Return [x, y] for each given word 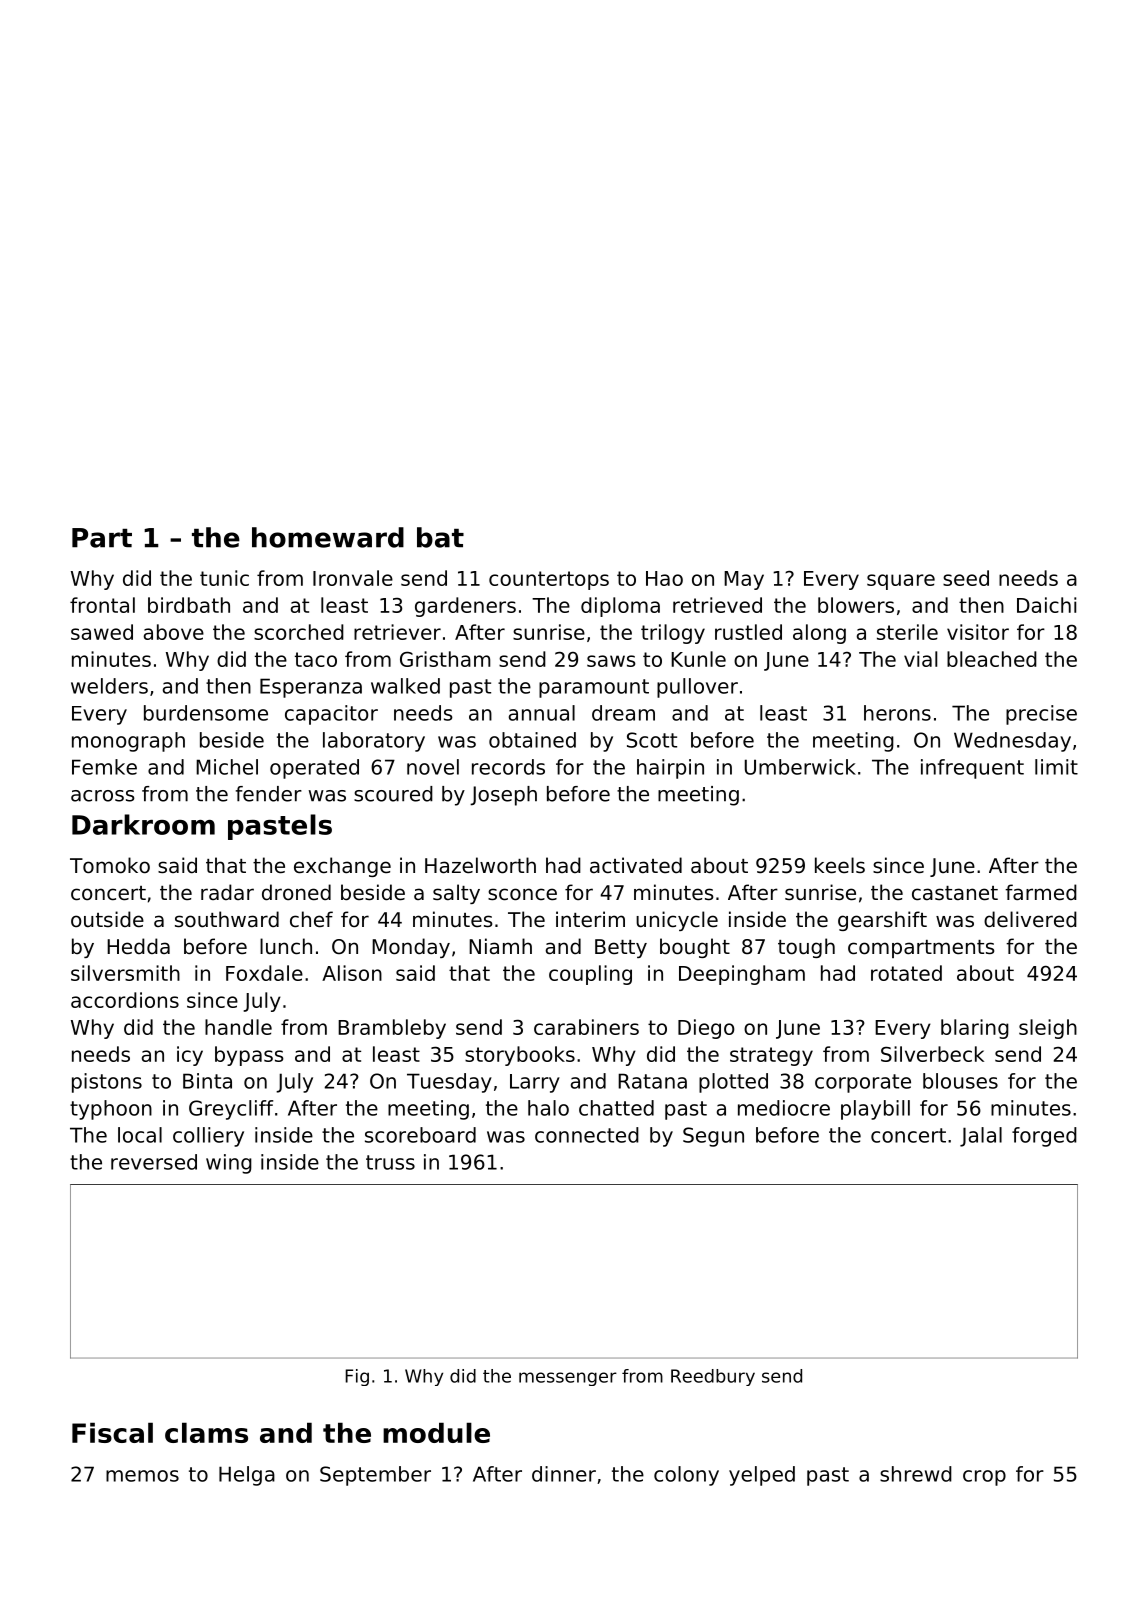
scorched [299, 632]
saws [611, 661]
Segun [713, 1137]
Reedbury [713, 1377]
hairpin [670, 769]
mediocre [784, 1108]
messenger [568, 1379]
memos [142, 1476]
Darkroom [143, 824]
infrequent [972, 769]
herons [897, 713]
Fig [357, 1377]
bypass [249, 1056]
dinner [564, 1474]
